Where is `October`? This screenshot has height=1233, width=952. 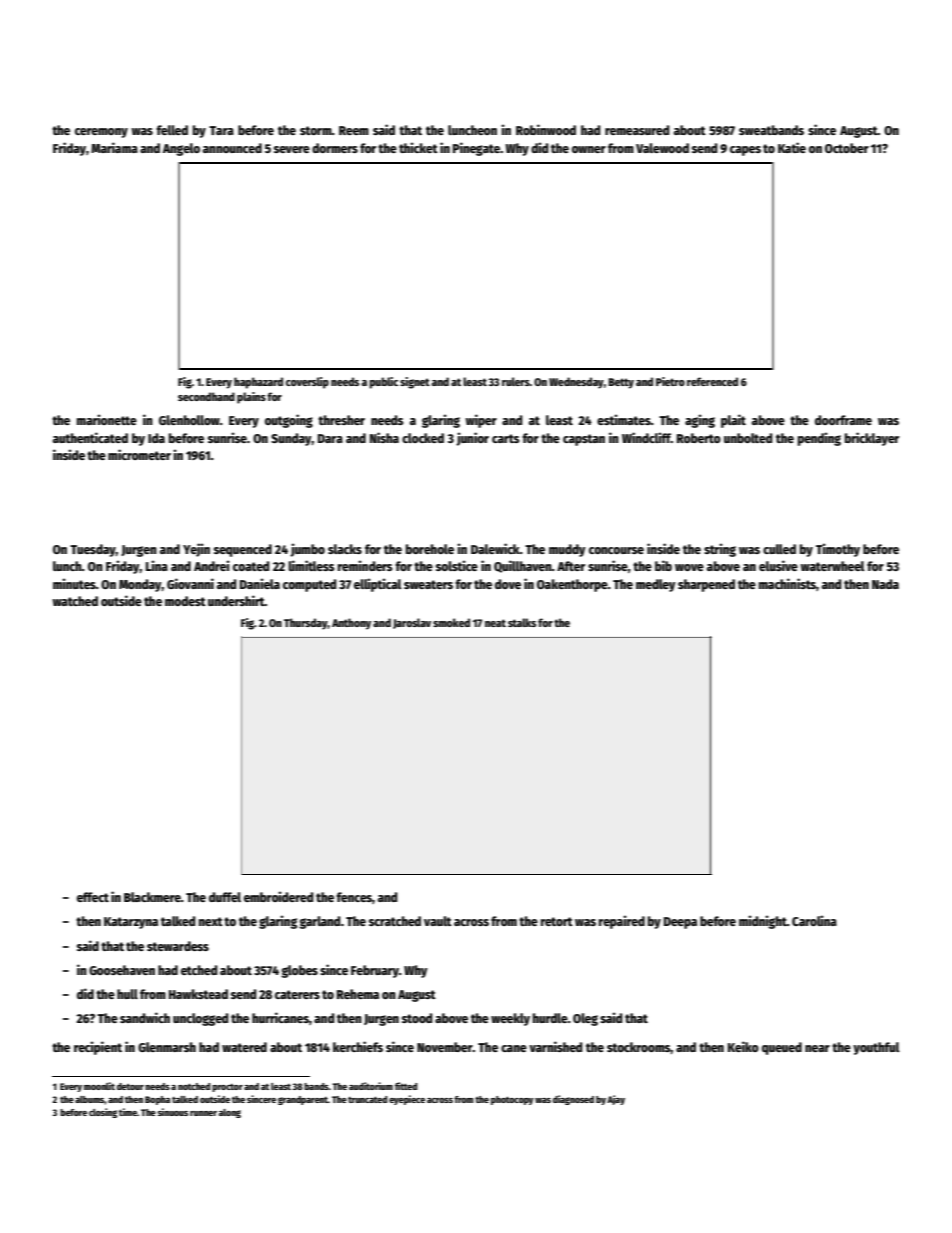 October is located at coordinates (847, 148).
